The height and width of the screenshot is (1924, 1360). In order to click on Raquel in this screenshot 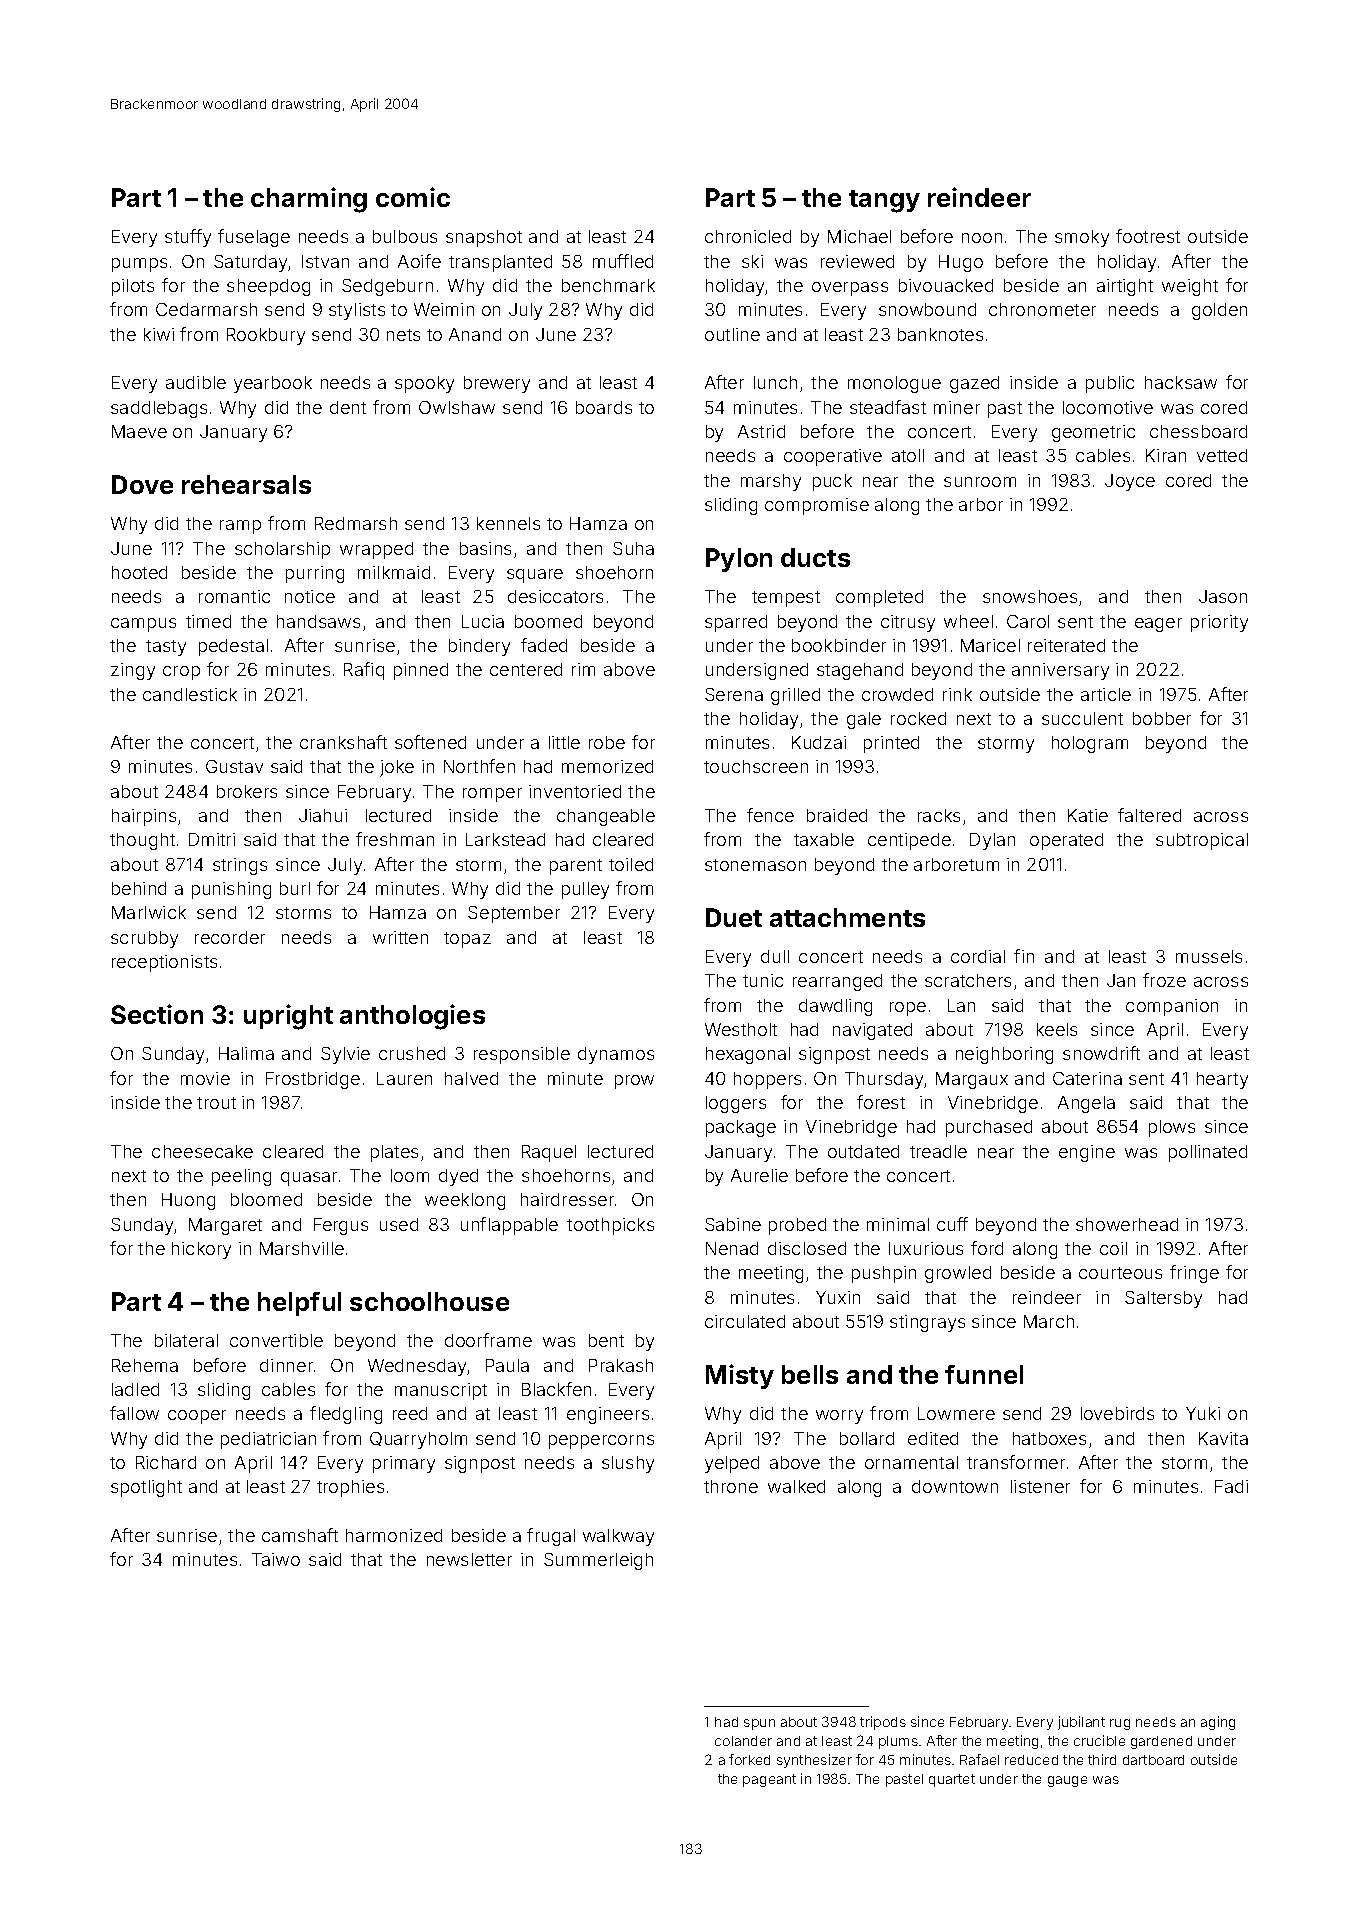, I will do `click(549, 1153)`.
